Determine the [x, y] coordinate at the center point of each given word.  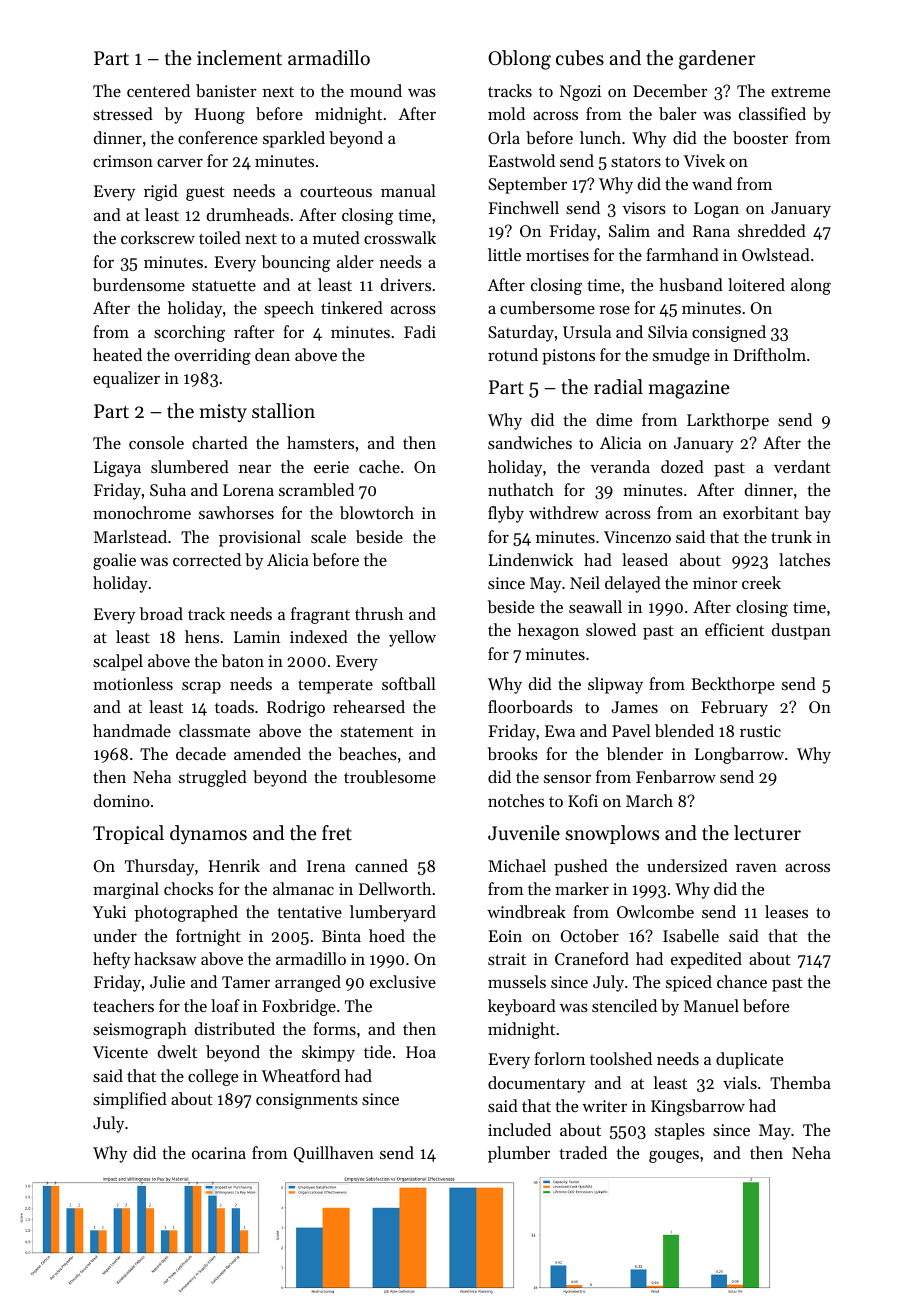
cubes [580, 58]
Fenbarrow [676, 776]
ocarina [219, 1153]
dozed [682, 466]
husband [691, 284]
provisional [260, 538]
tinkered [352, 307]
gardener [717, 60]
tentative [309, 912]
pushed [581, 867]
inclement [239, 58]
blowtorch [377, 512]
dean [272, 354]
